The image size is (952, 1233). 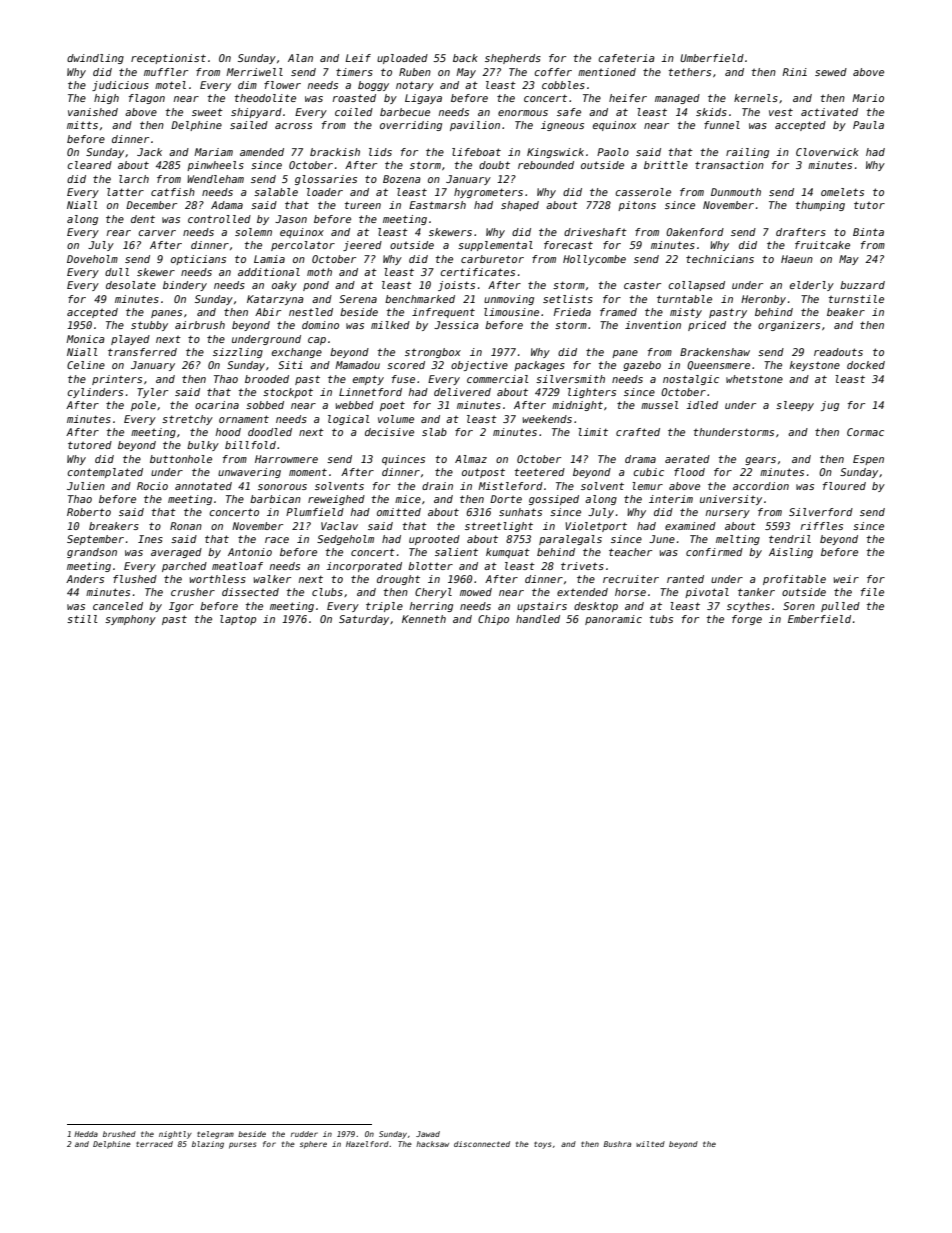 I want to click on Julien, so click(x=86, y=486).
